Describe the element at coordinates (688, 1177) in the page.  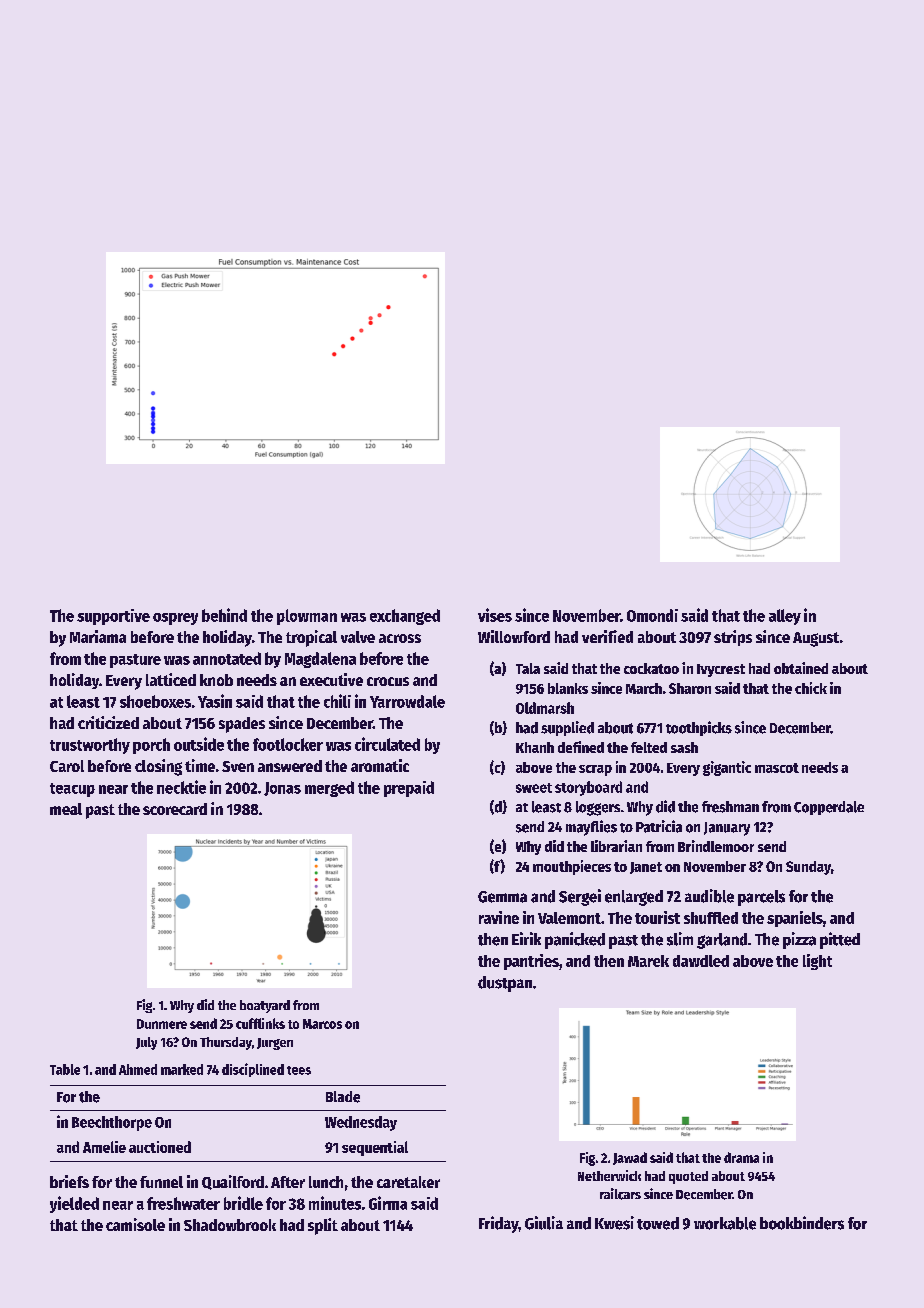
I see `quoted` at that location.
